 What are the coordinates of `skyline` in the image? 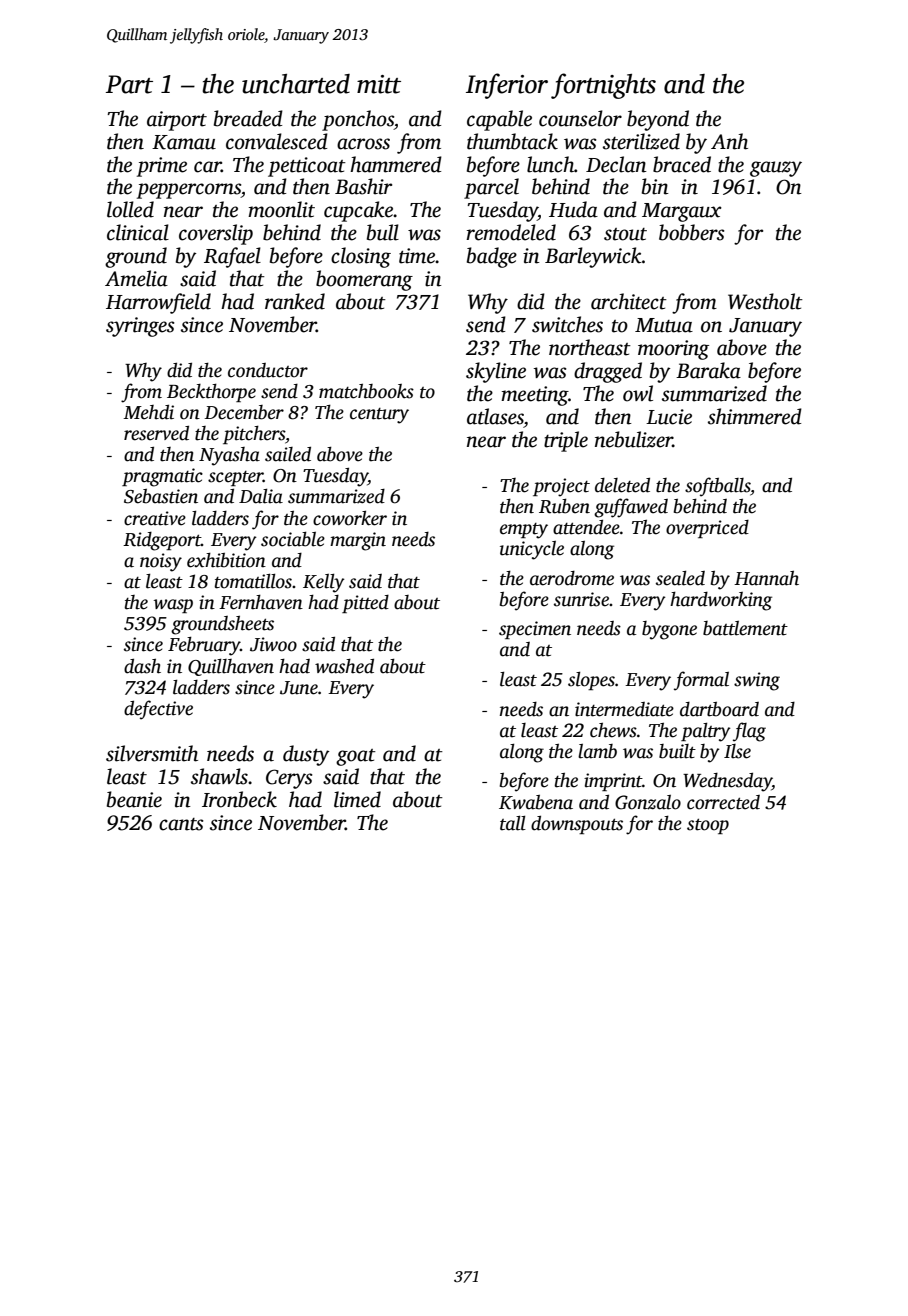 It's located at (496, 372).
